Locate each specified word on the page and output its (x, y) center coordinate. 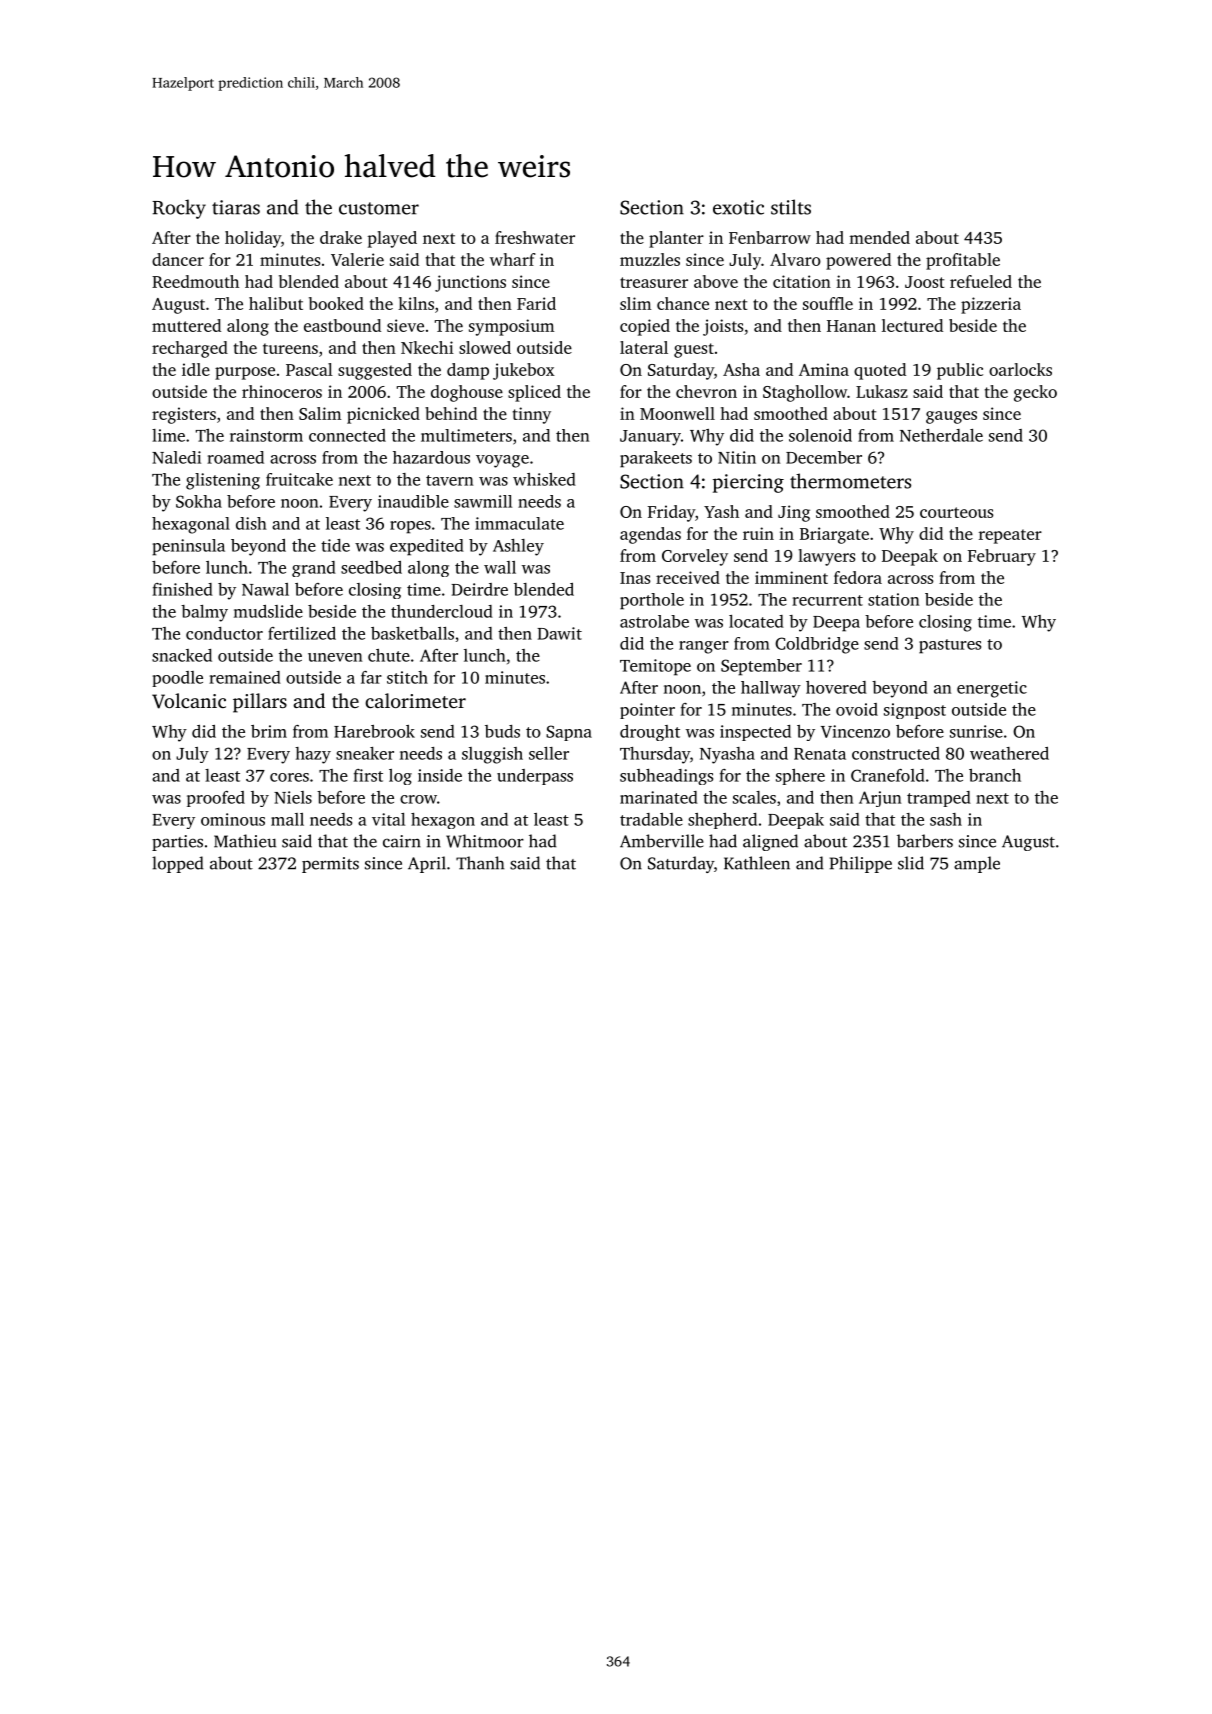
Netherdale (941, 435)
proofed (216, 799)
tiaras (236, 207)
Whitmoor (485, 841)
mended (879, 237)
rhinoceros (282, 391)
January (650, 438)
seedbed (371, 567)
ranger (704, 647)
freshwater (535, 237)
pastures (950, 646)
